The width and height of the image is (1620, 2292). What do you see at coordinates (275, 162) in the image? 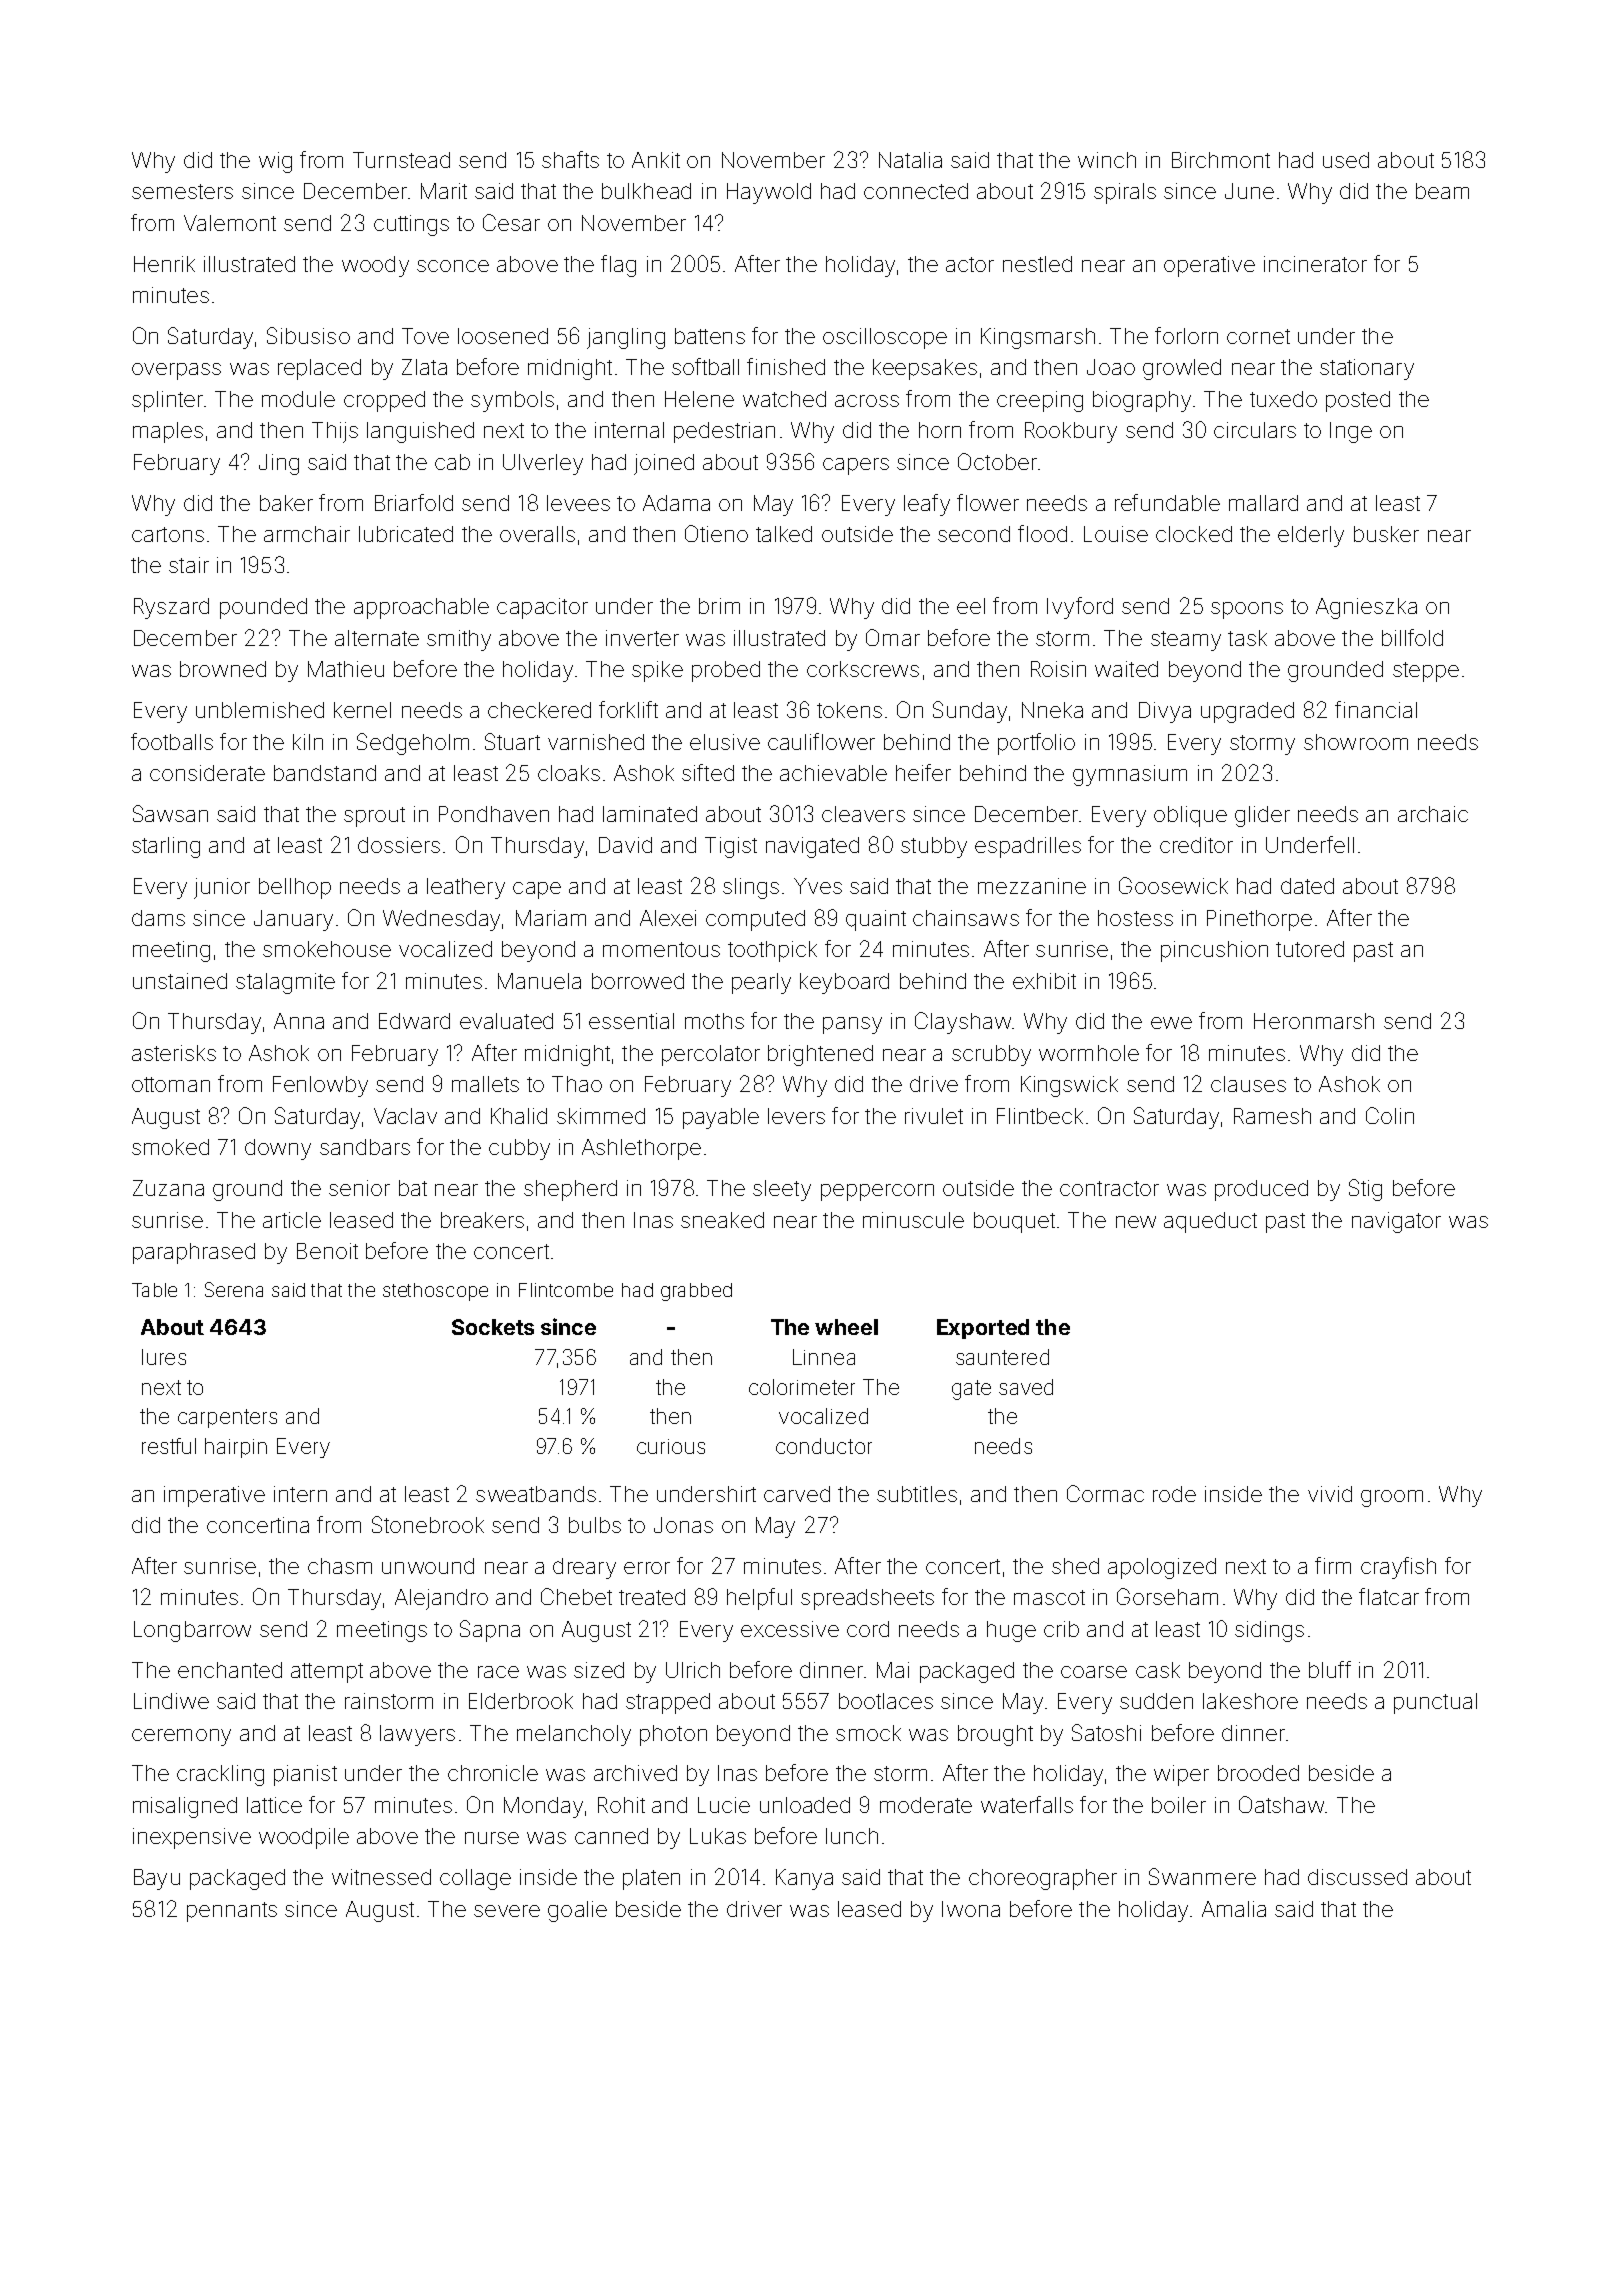
I see `wig` at bounding box center [275, 162].
